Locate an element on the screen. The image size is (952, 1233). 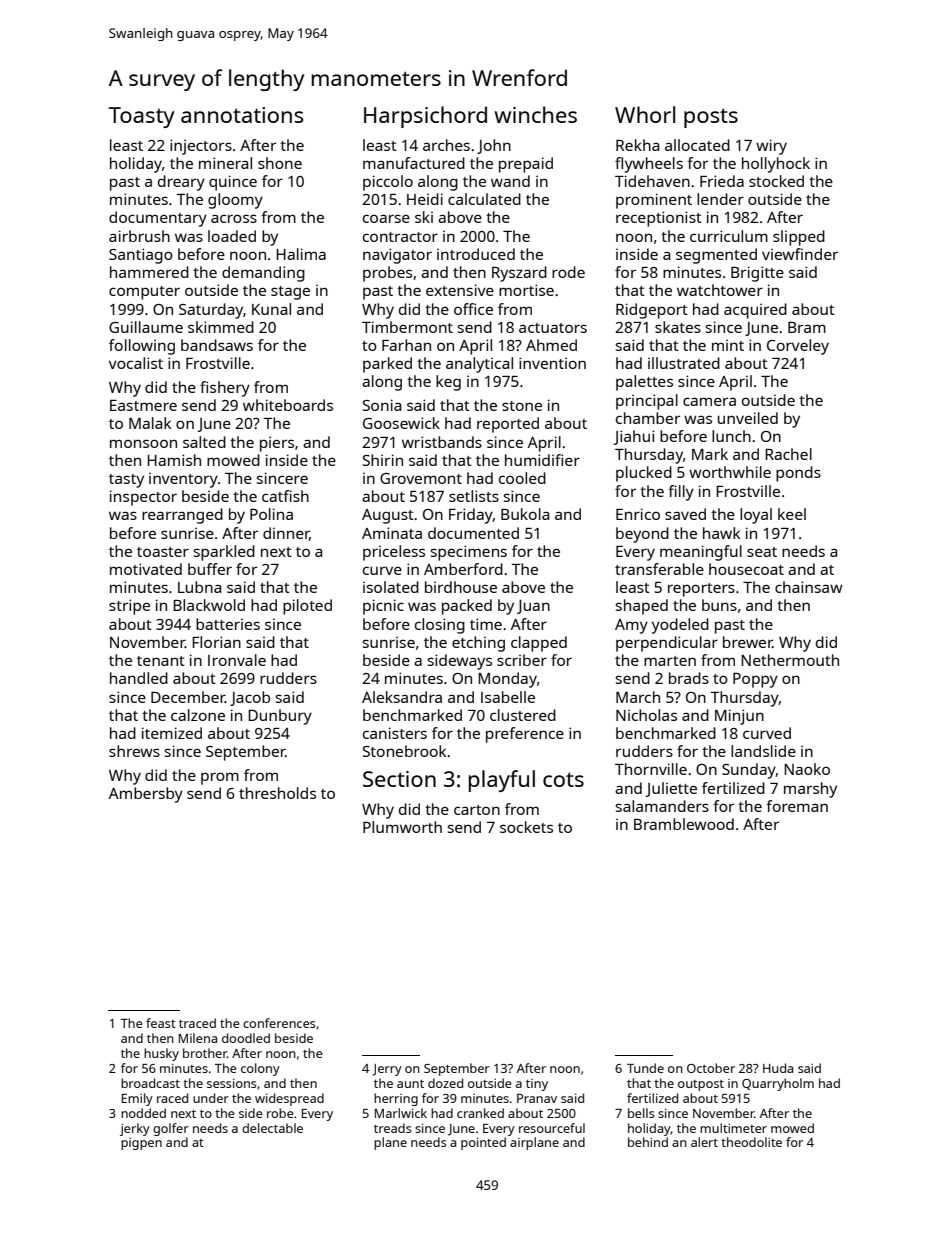
posts is located at coordinates (711, 118).
